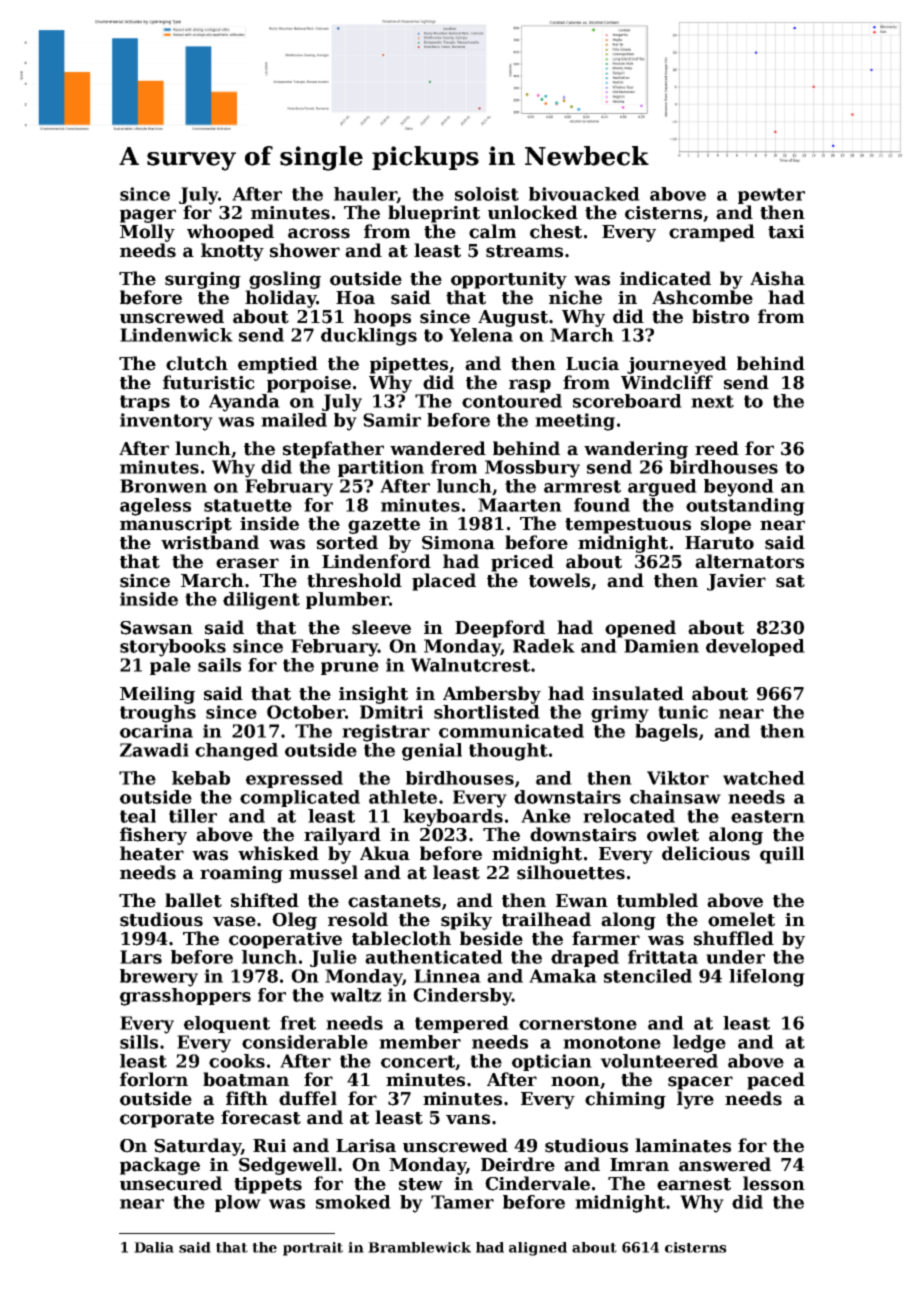  What do you see at coordinates (355, 298) in the screenshot?
I see `Hoa` at bounding box center [355, 298].
